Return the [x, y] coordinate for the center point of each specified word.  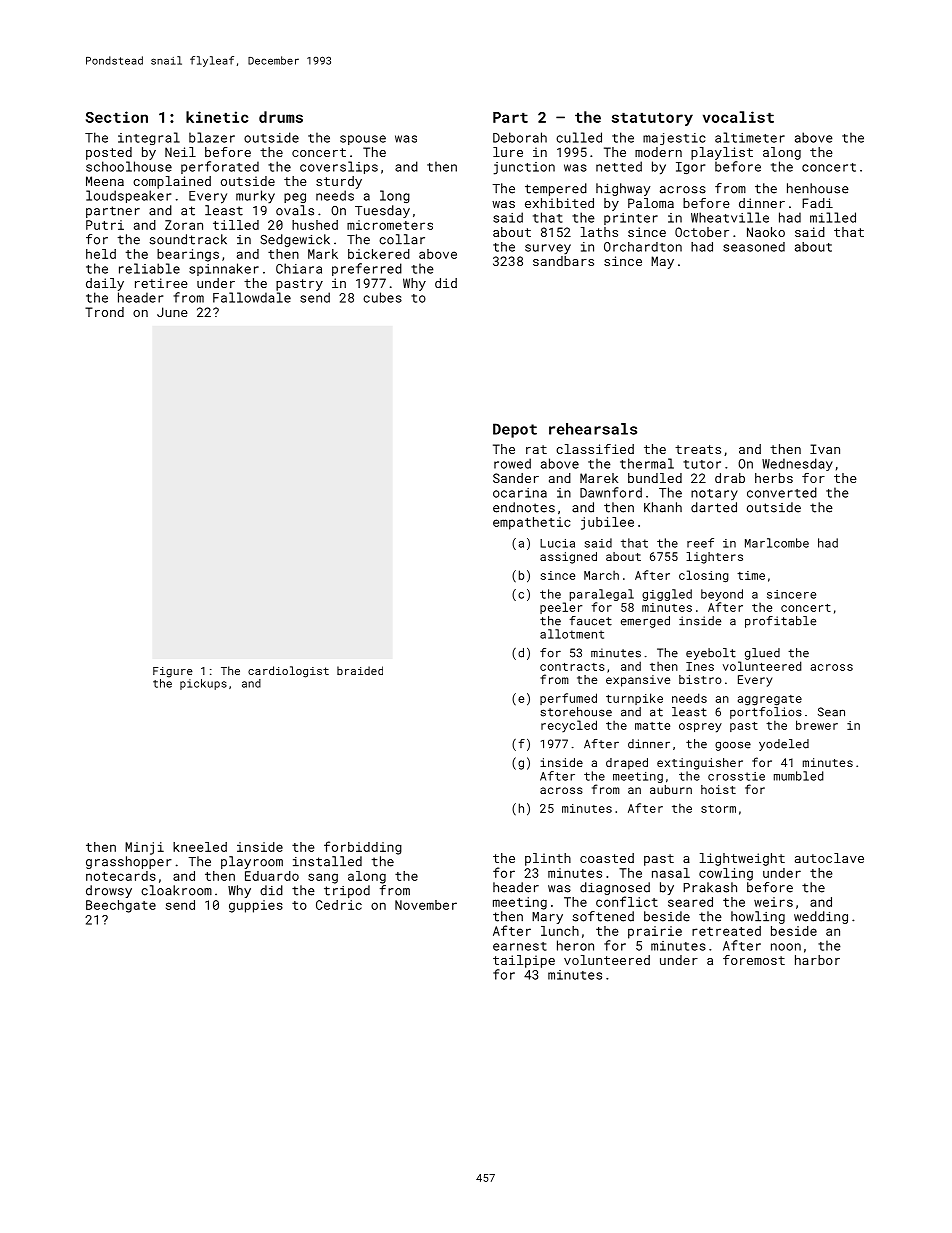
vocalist [738, 117]
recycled [569, 726]
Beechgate [121, 906]
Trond [104, 312]
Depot [515, 430]
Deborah [520, 137]
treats [698, 449]
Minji [144, 848]
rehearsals [593, 429]
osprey [700, 728]
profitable [780, 622]
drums [281, 117]
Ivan [825, 449]
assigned [568, 558]
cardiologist [288, 672]
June [172, 312]
